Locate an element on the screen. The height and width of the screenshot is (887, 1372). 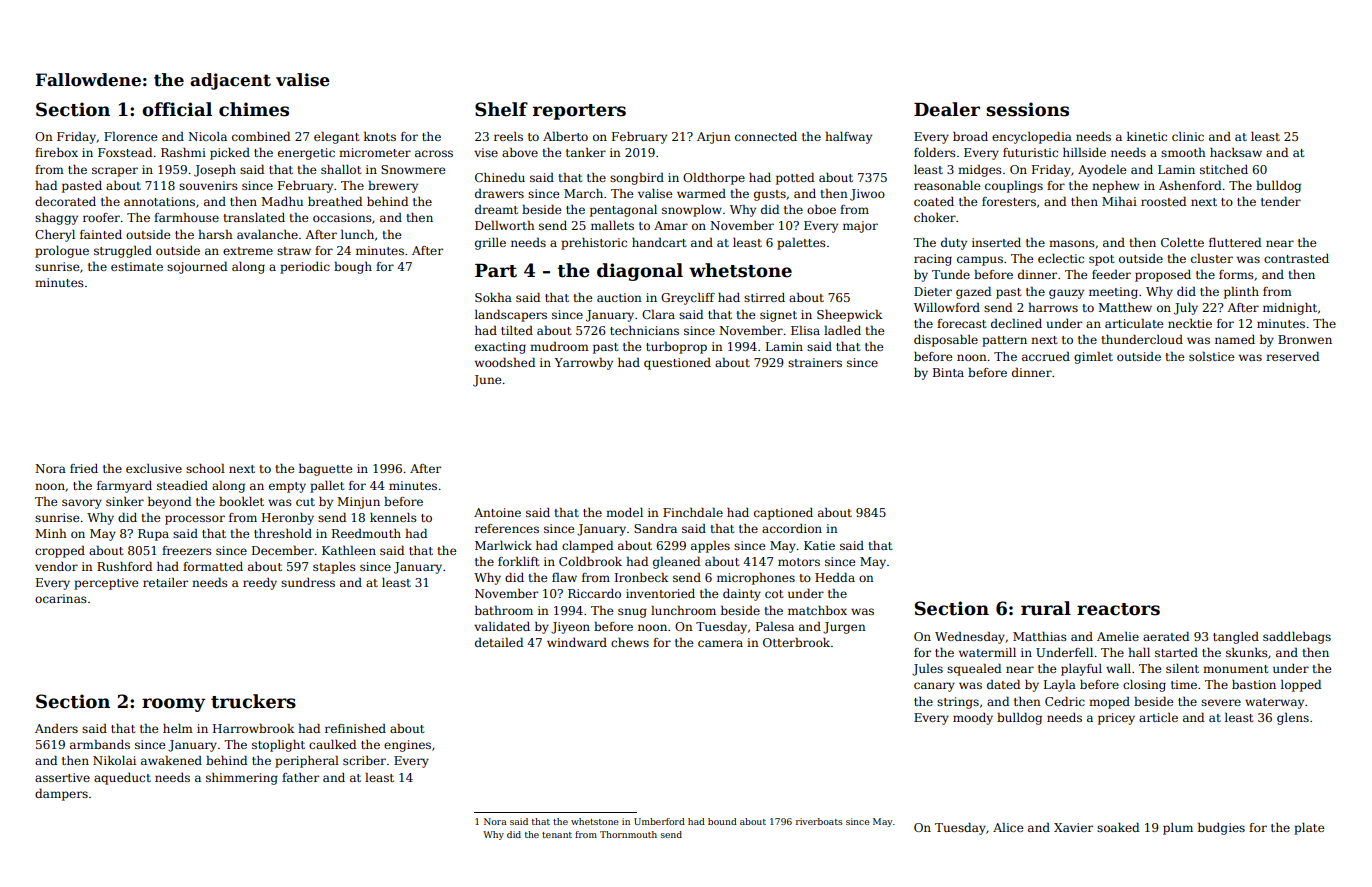
fried is located at coordinates (84, 468).
